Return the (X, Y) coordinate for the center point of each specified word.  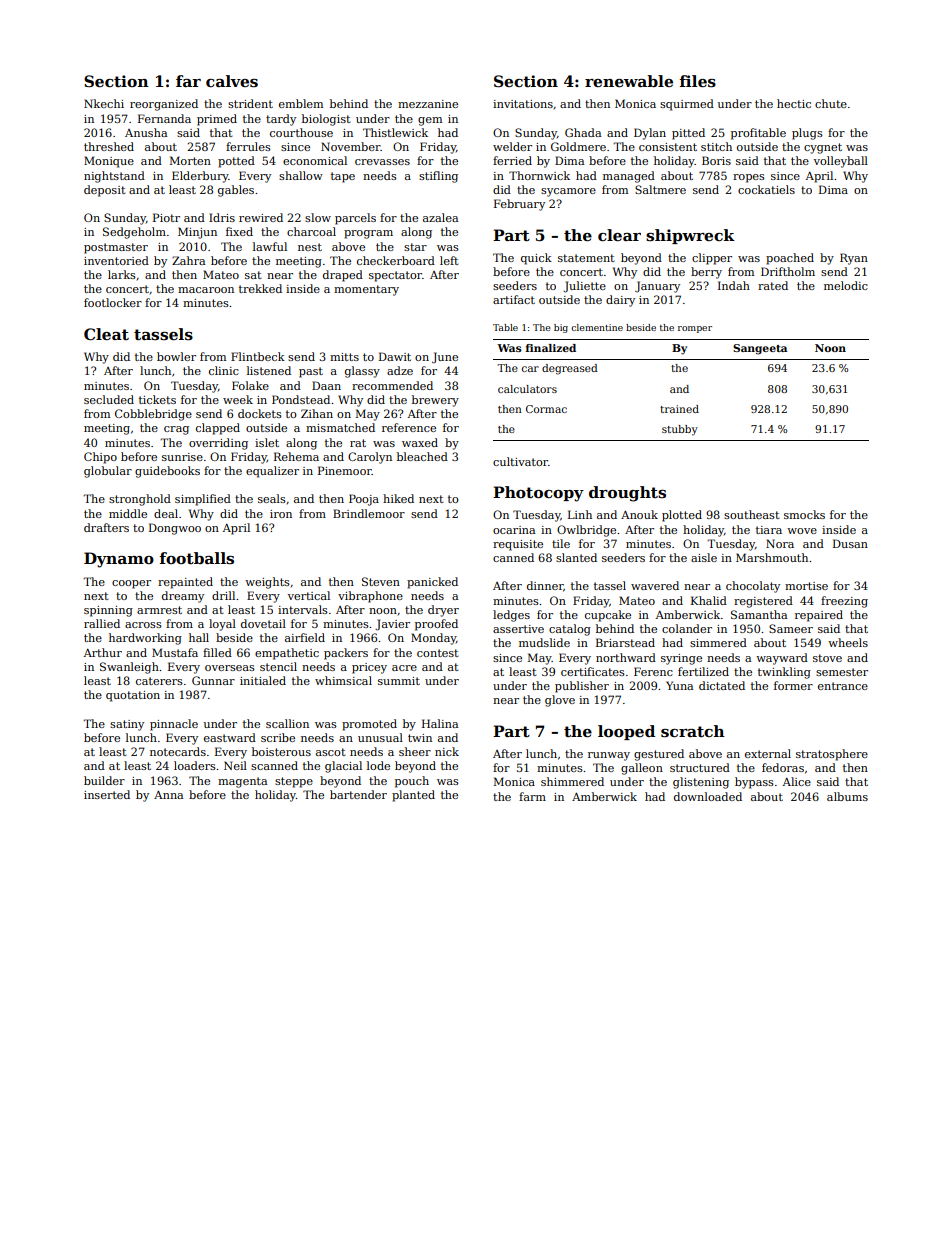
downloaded (708, 796)
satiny (127, 725)
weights (267, 583)
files (697, 81)
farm (532, 796)
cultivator (520, 461)
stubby (680, 430)
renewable (629, 81)
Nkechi (104, 103)
